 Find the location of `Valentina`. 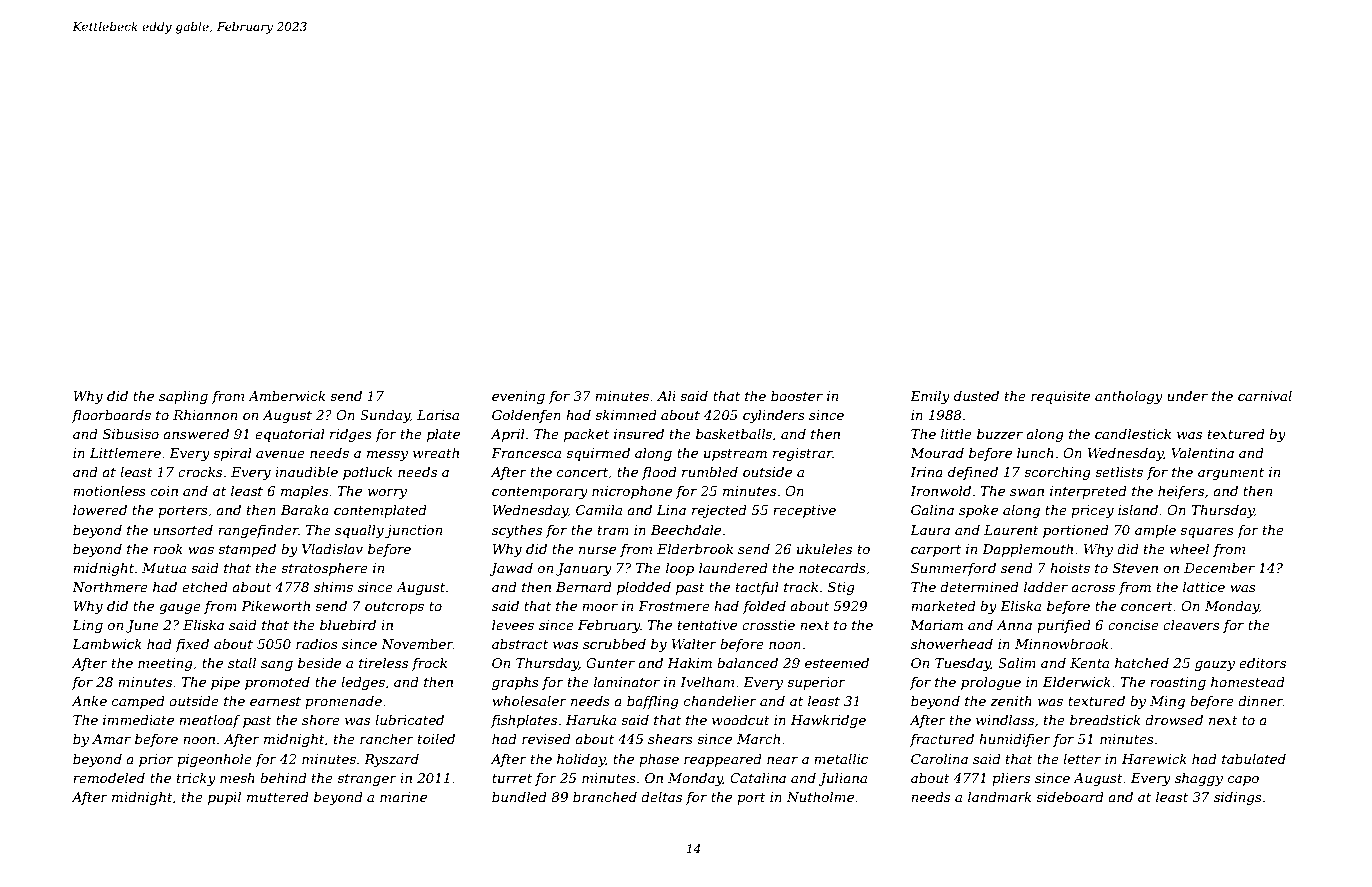

Valentina is located at coordinates (1202, 453).
